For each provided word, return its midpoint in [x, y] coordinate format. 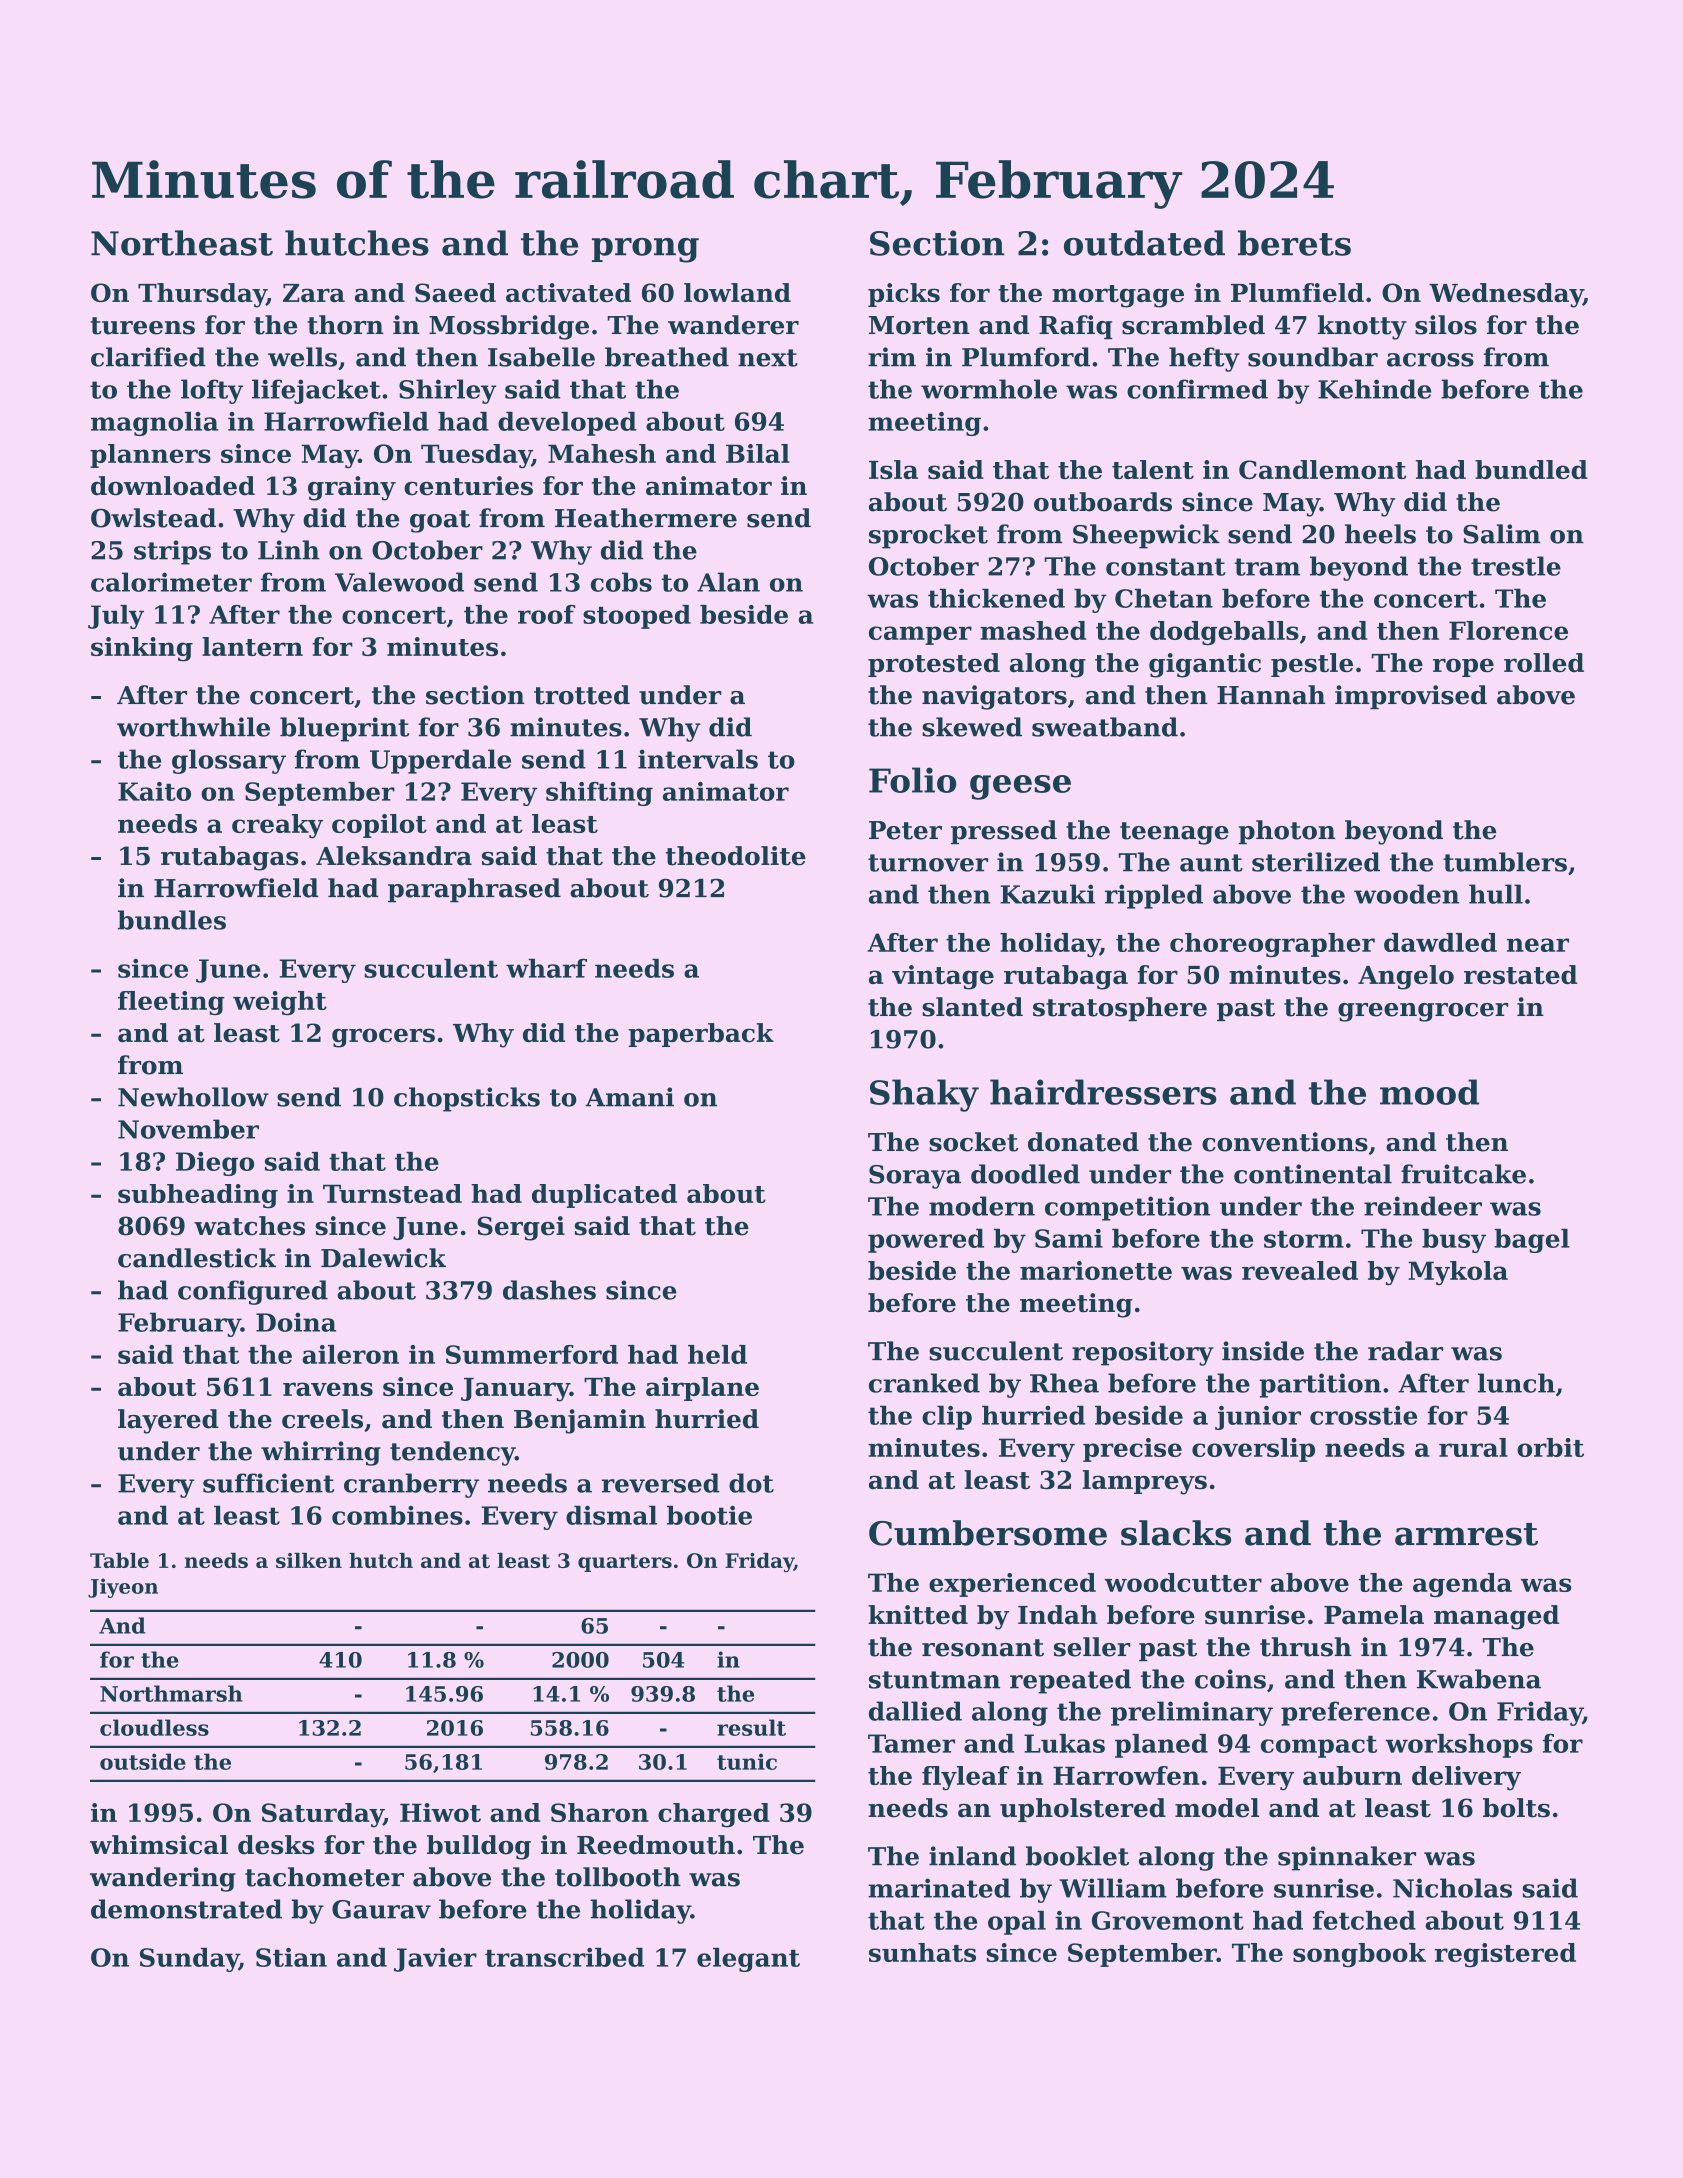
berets [1294, 243]
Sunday [189, 1960]
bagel [1532, 1241]
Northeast [182, 243]
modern [982, 1206]
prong [645, 250]
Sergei [521, 1228]
